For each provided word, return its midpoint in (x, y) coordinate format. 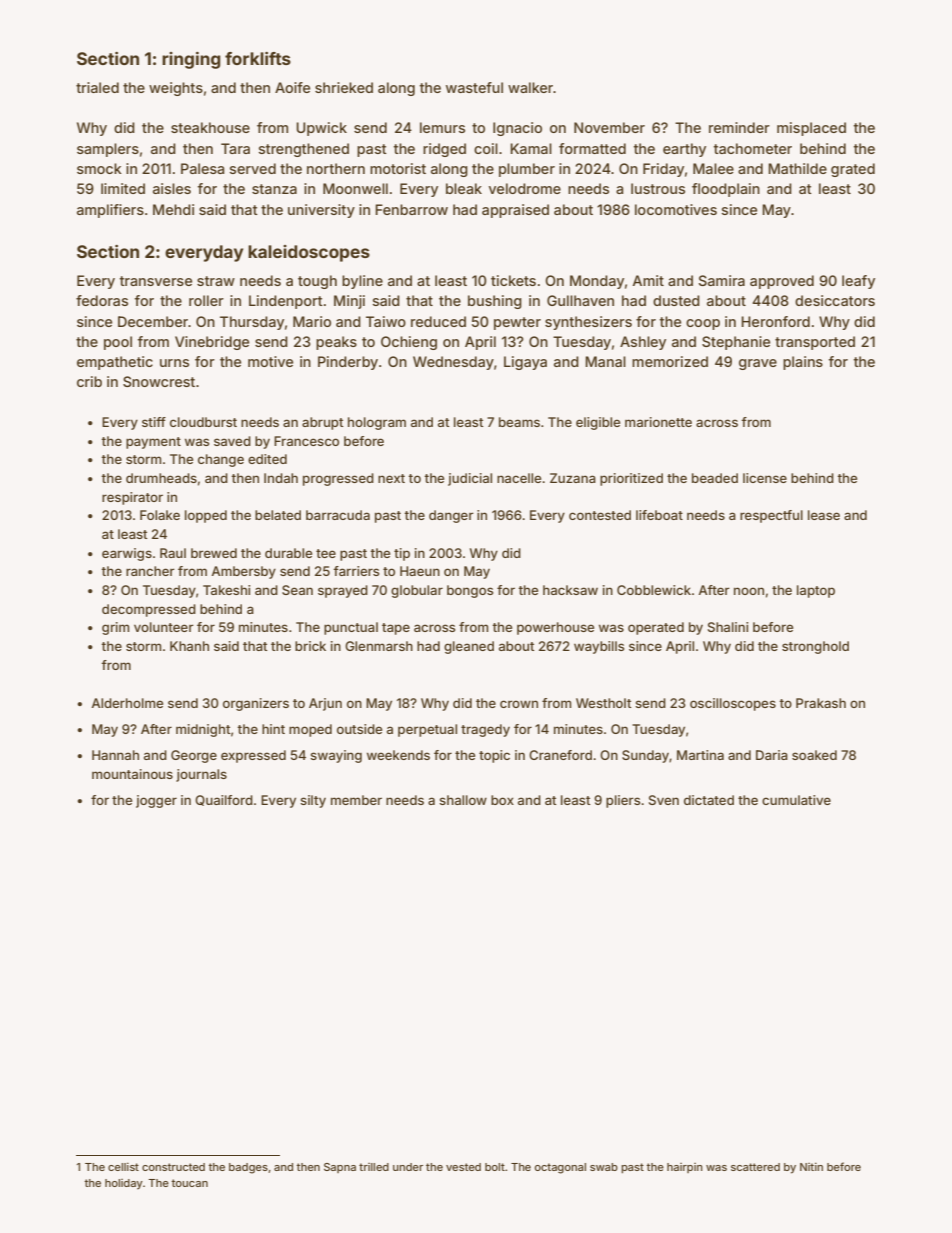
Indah (281, 478)
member (356, 800)
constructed (173, 1167)
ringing (191, 60)
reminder (739, 127)
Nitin (811, 1166)
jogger (156, 801)
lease (824, 515)
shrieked (344, 87)
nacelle (519, 478)
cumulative (796, 800)
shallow (463, 800)
